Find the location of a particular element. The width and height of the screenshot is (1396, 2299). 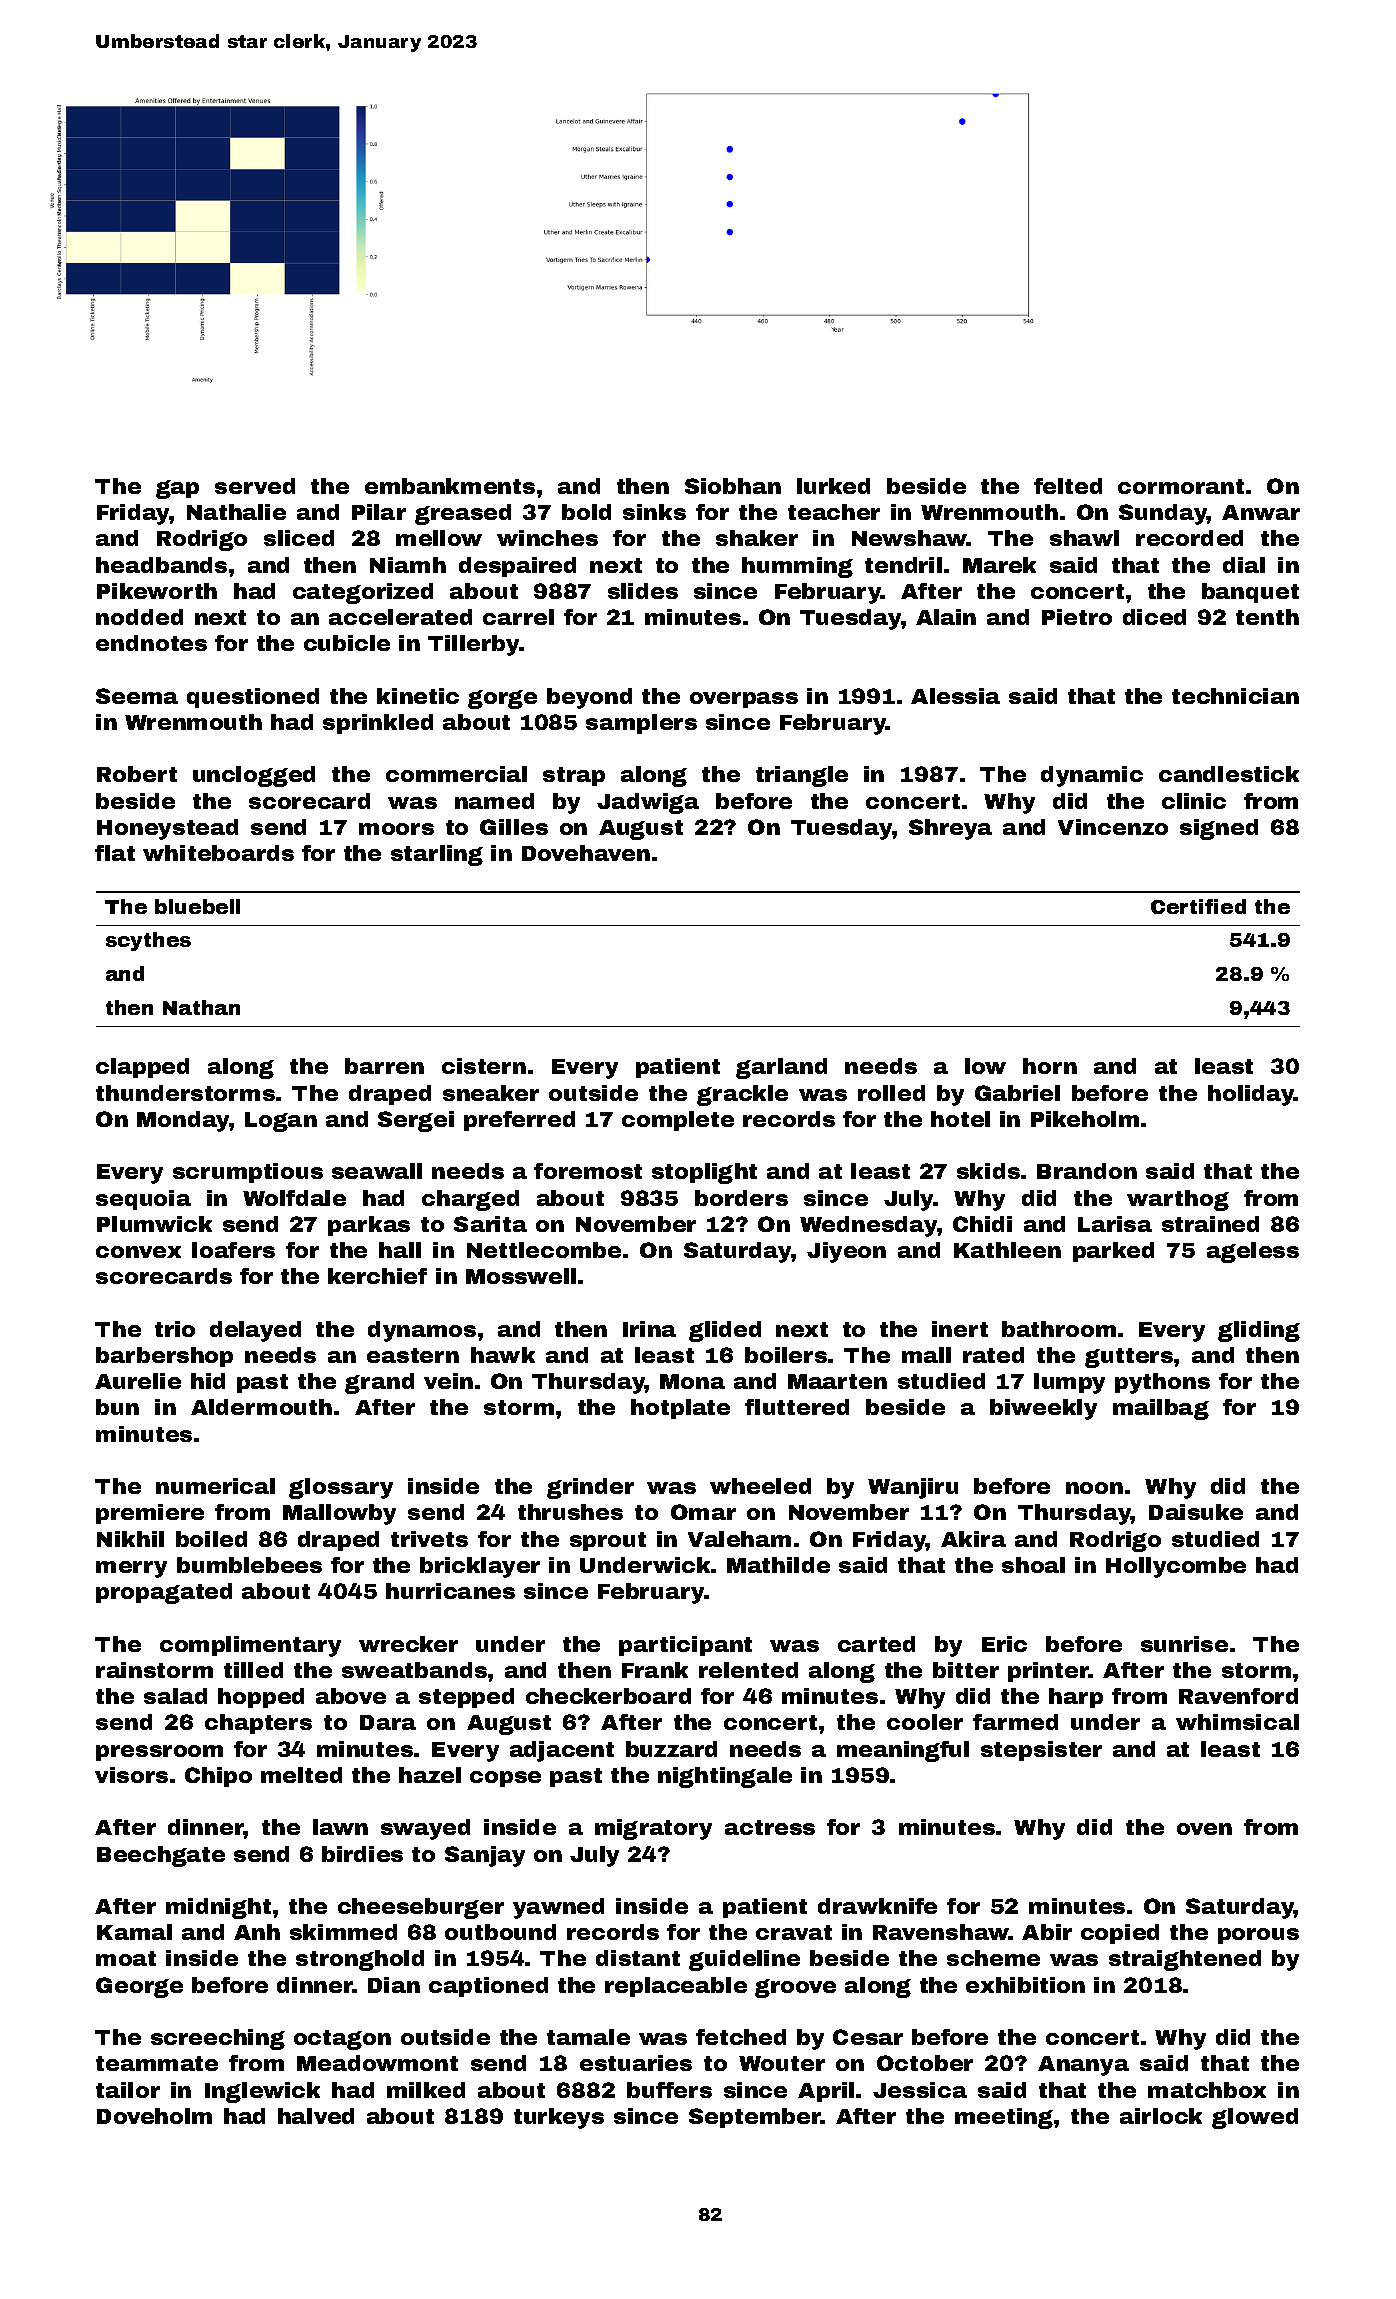

grinder is located at coordinates (590, 1488).
